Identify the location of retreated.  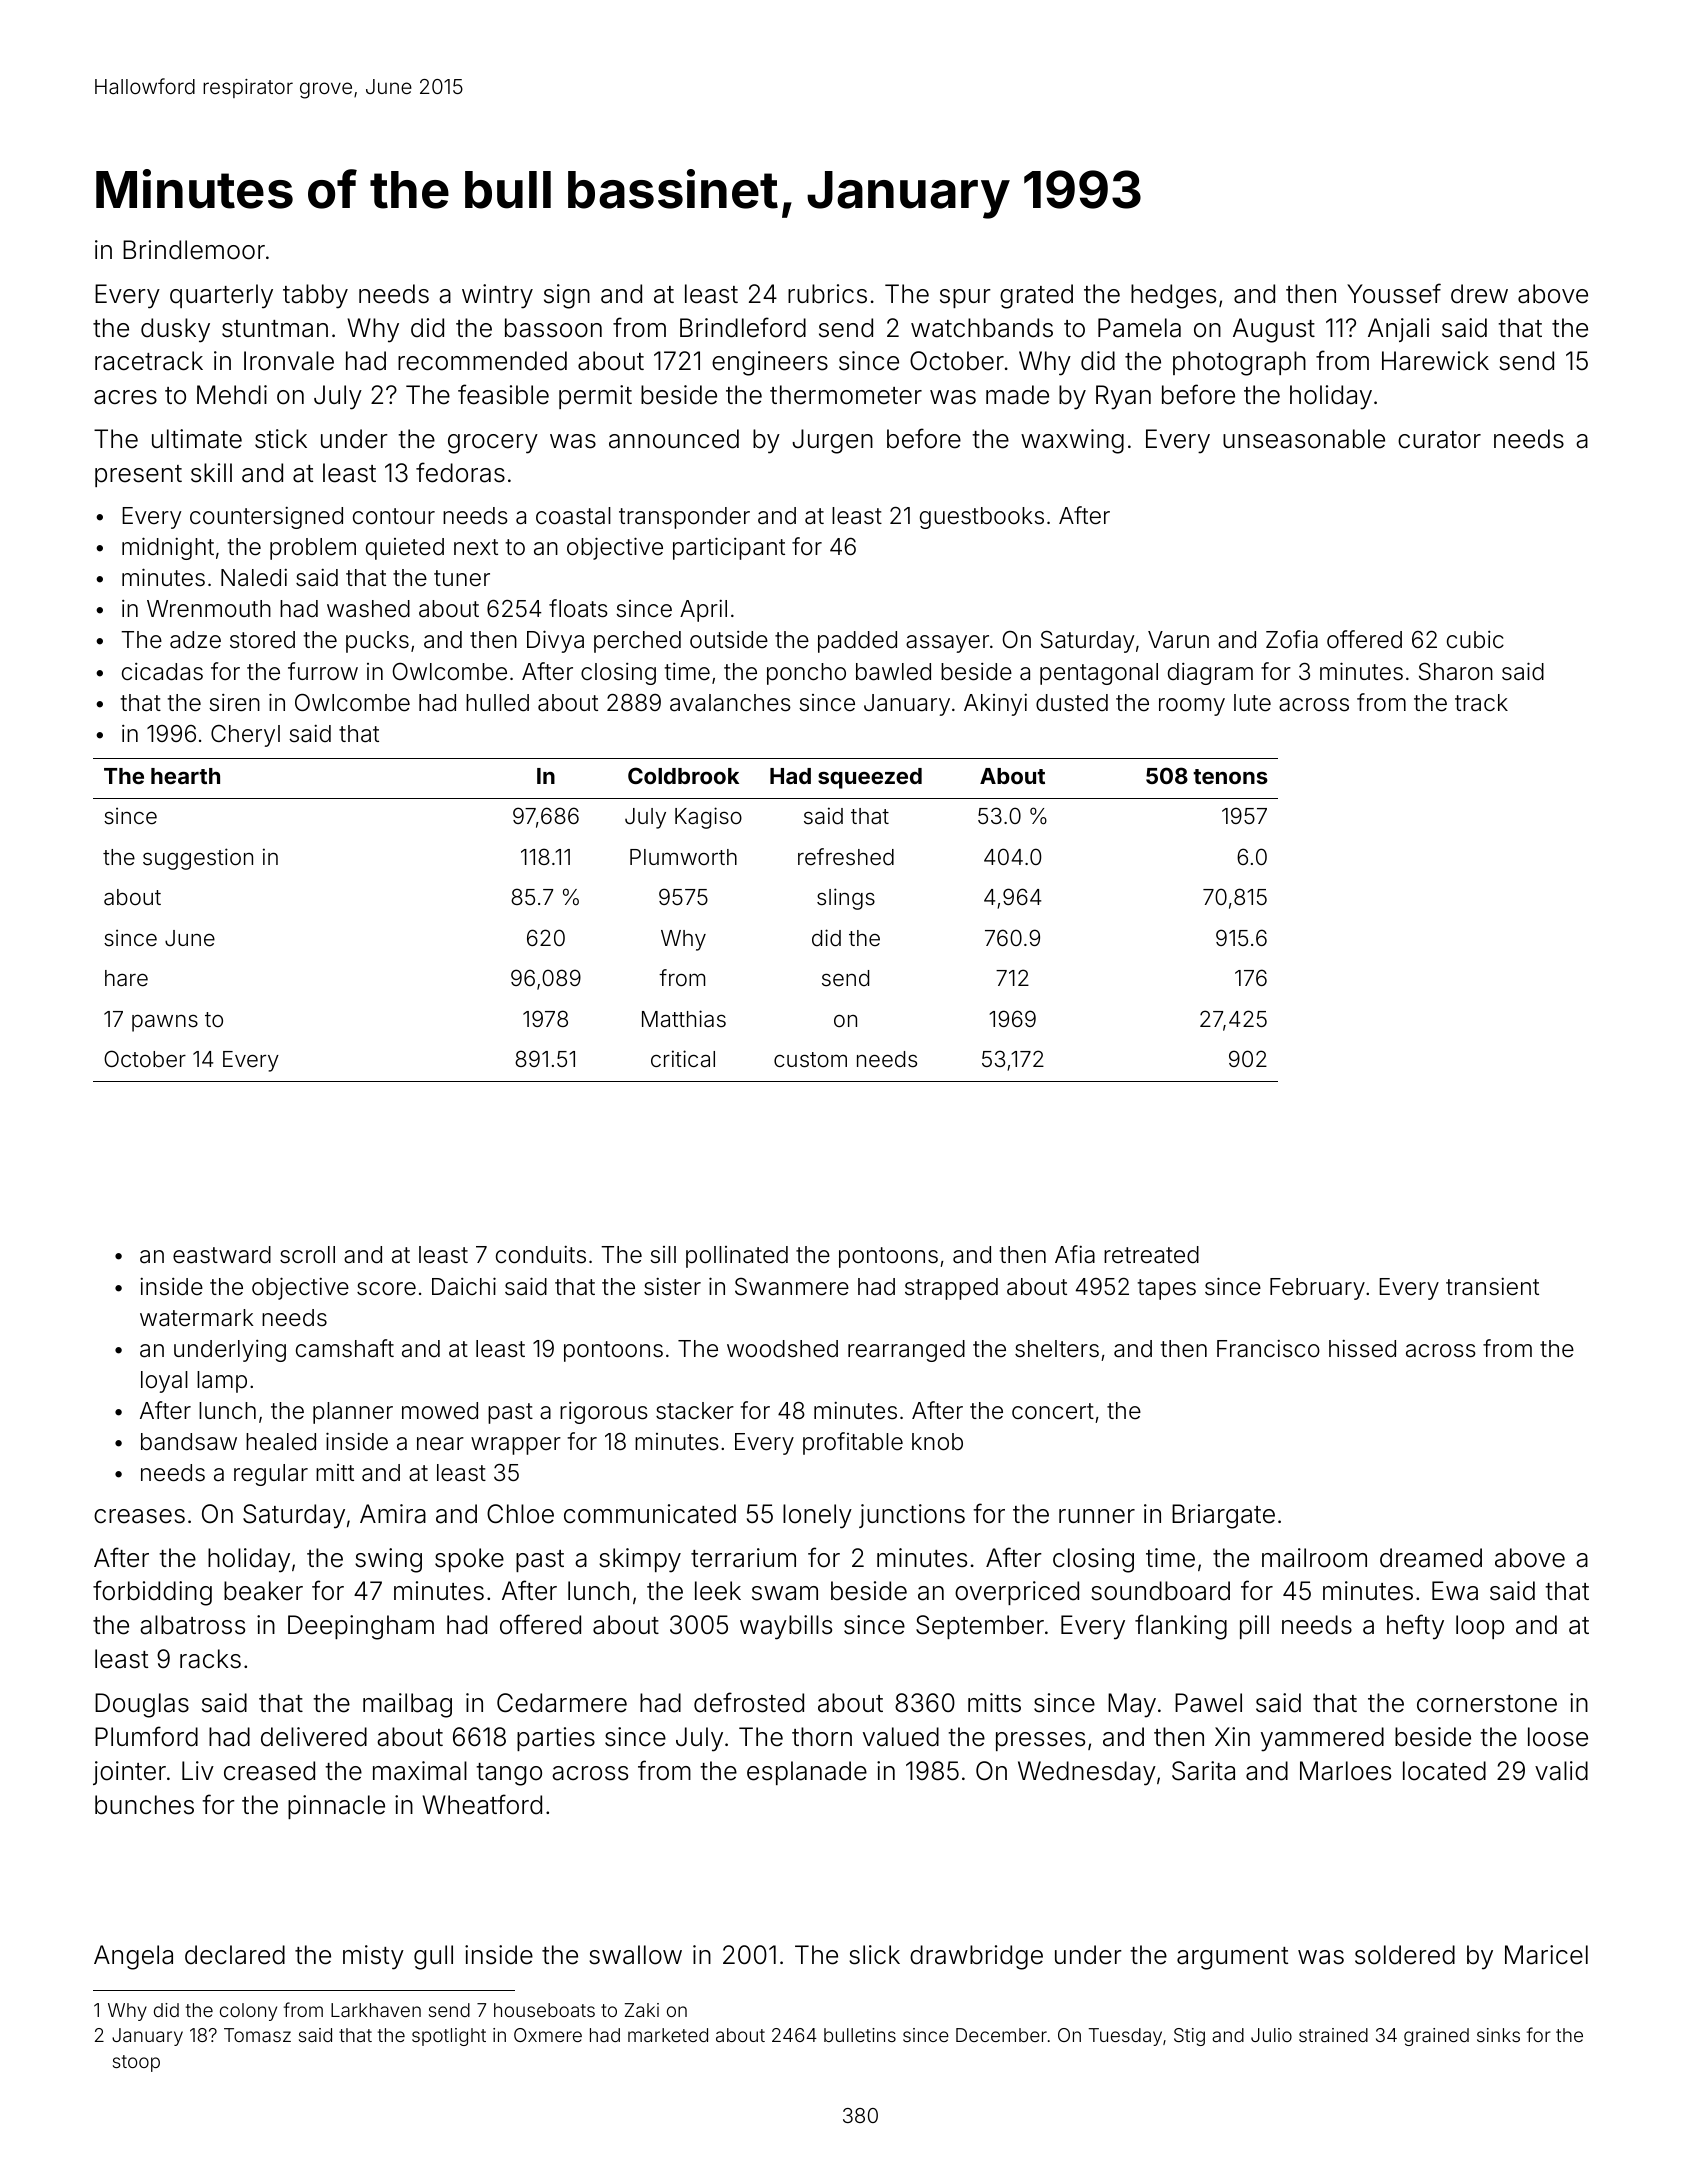
(1151, 1255).
